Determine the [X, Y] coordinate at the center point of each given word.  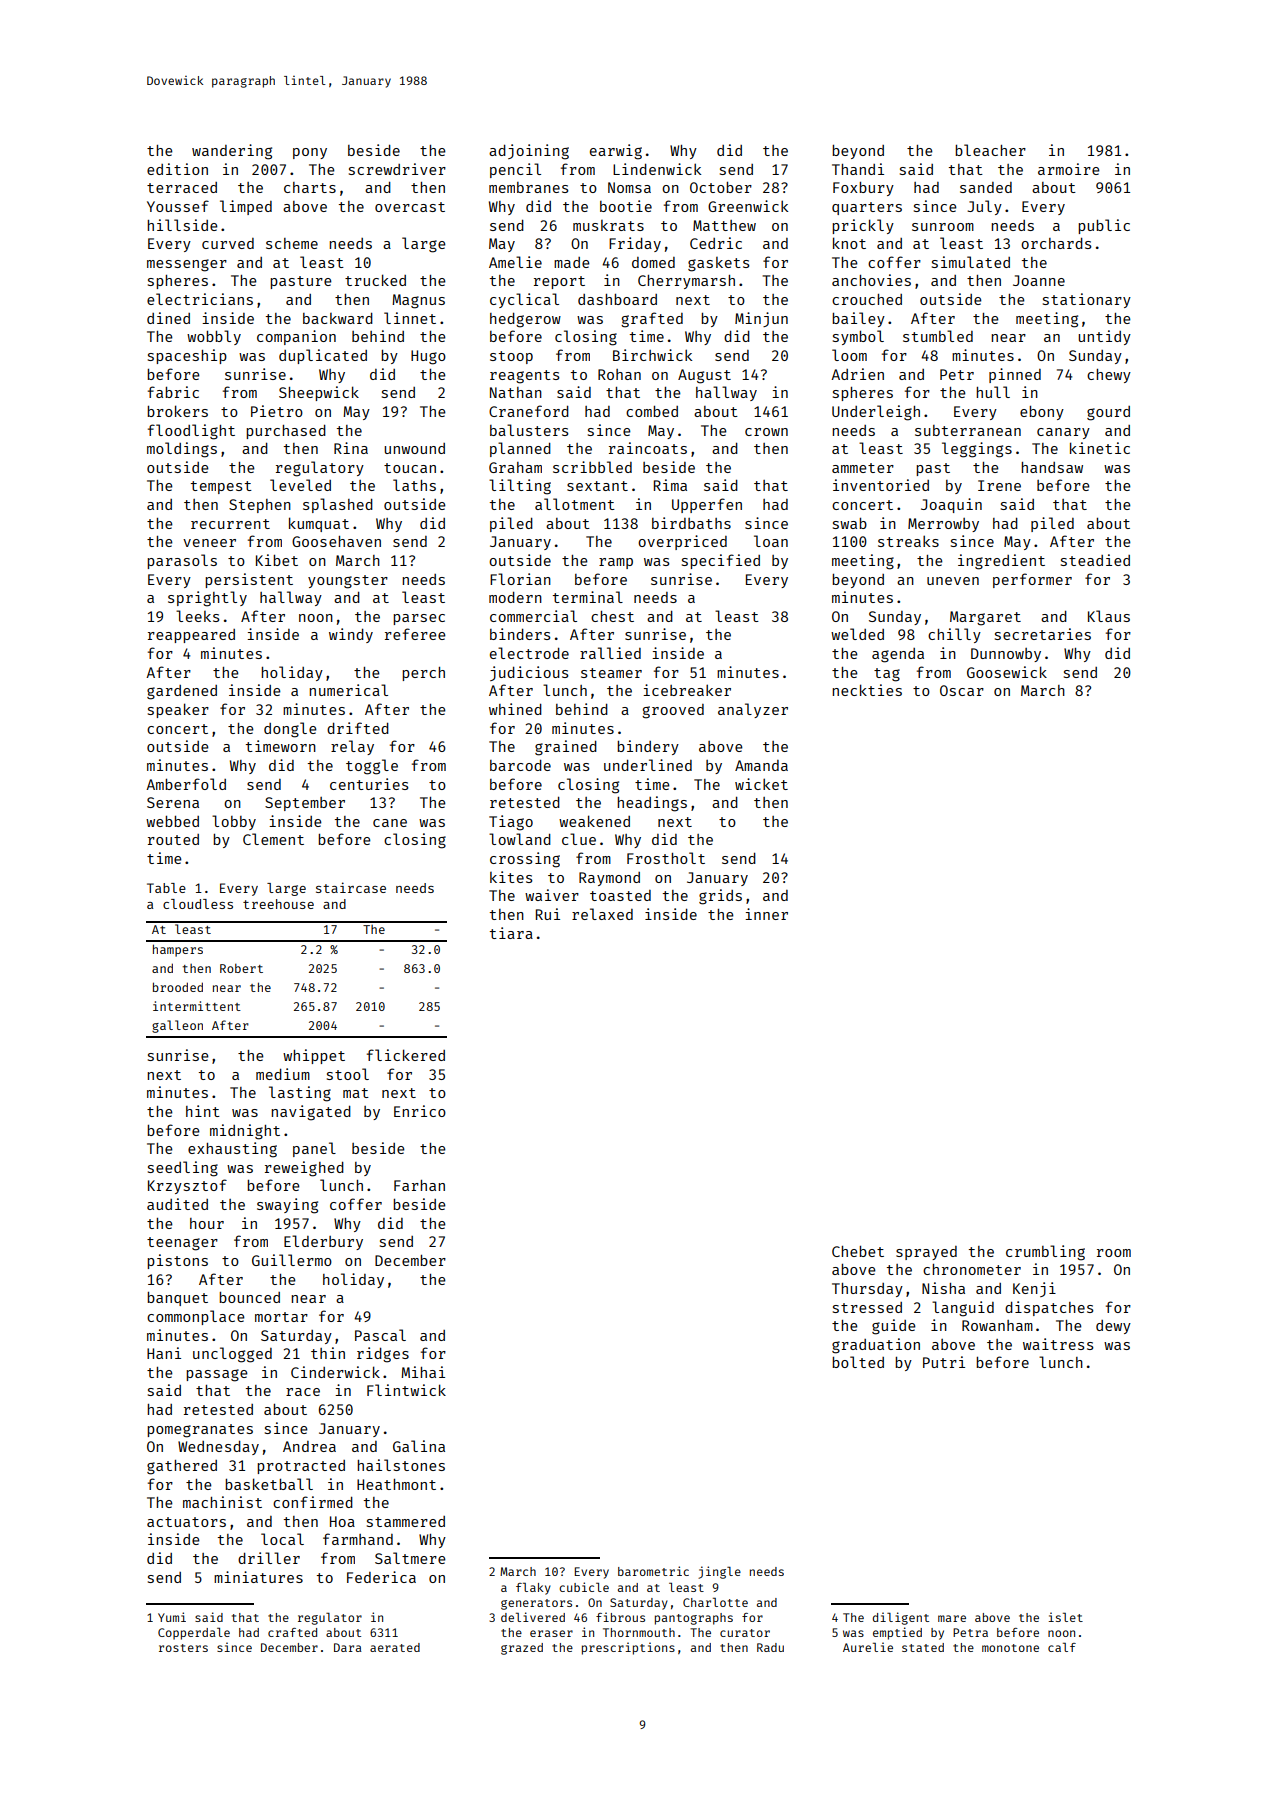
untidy [1104, 337]
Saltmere [410, 1558]
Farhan [419, 1185]
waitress [1058, 1344]
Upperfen [707, 505]
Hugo [428, 357]
